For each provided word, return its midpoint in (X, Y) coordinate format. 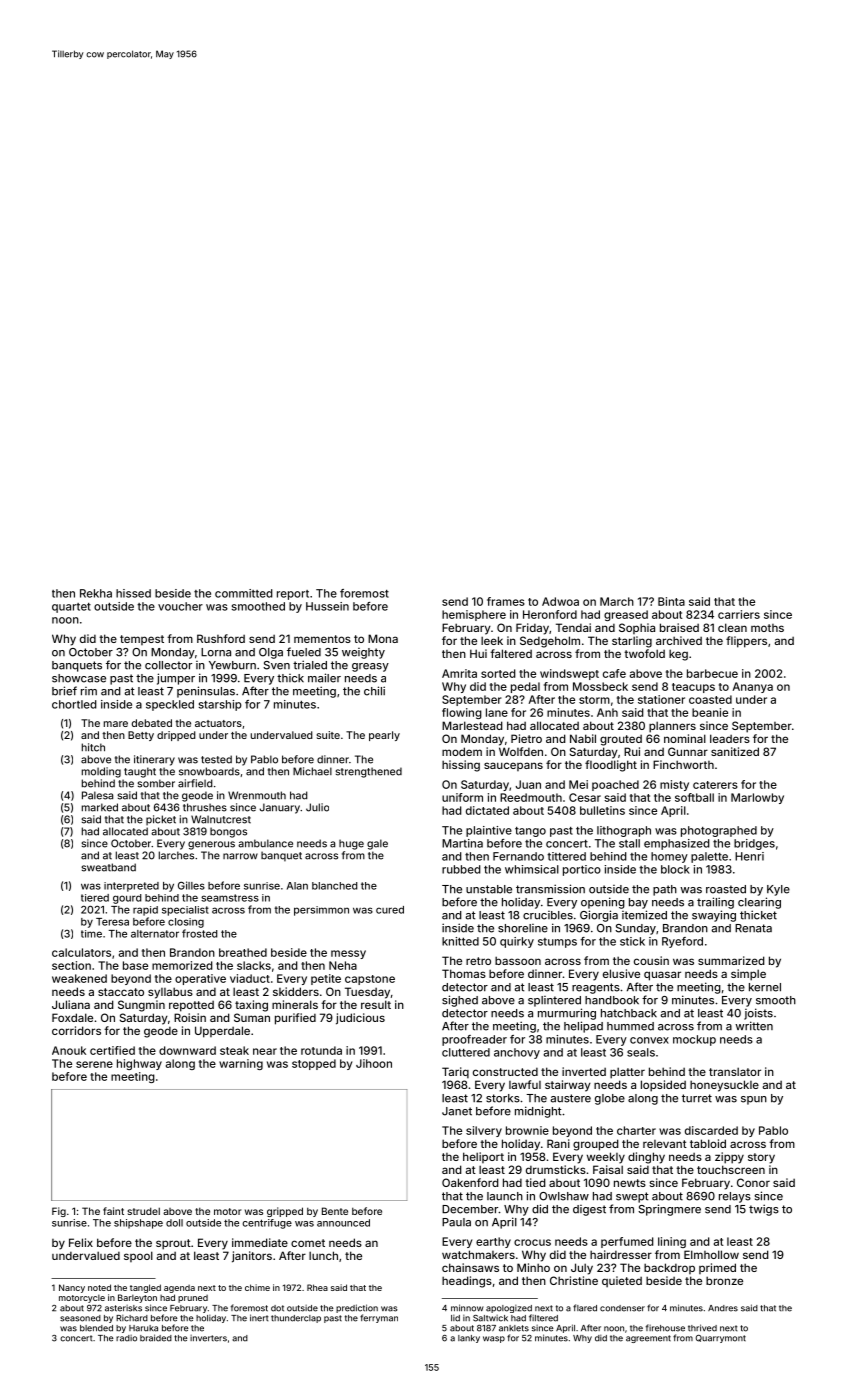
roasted (726, 889)
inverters (208, 1338)
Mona (383, 638)
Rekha (96, 593)
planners (672, 727)
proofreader (474, 1040)
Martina (462, 843)
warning (241, 1064)
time (91, 934)
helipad (583, 1027)
